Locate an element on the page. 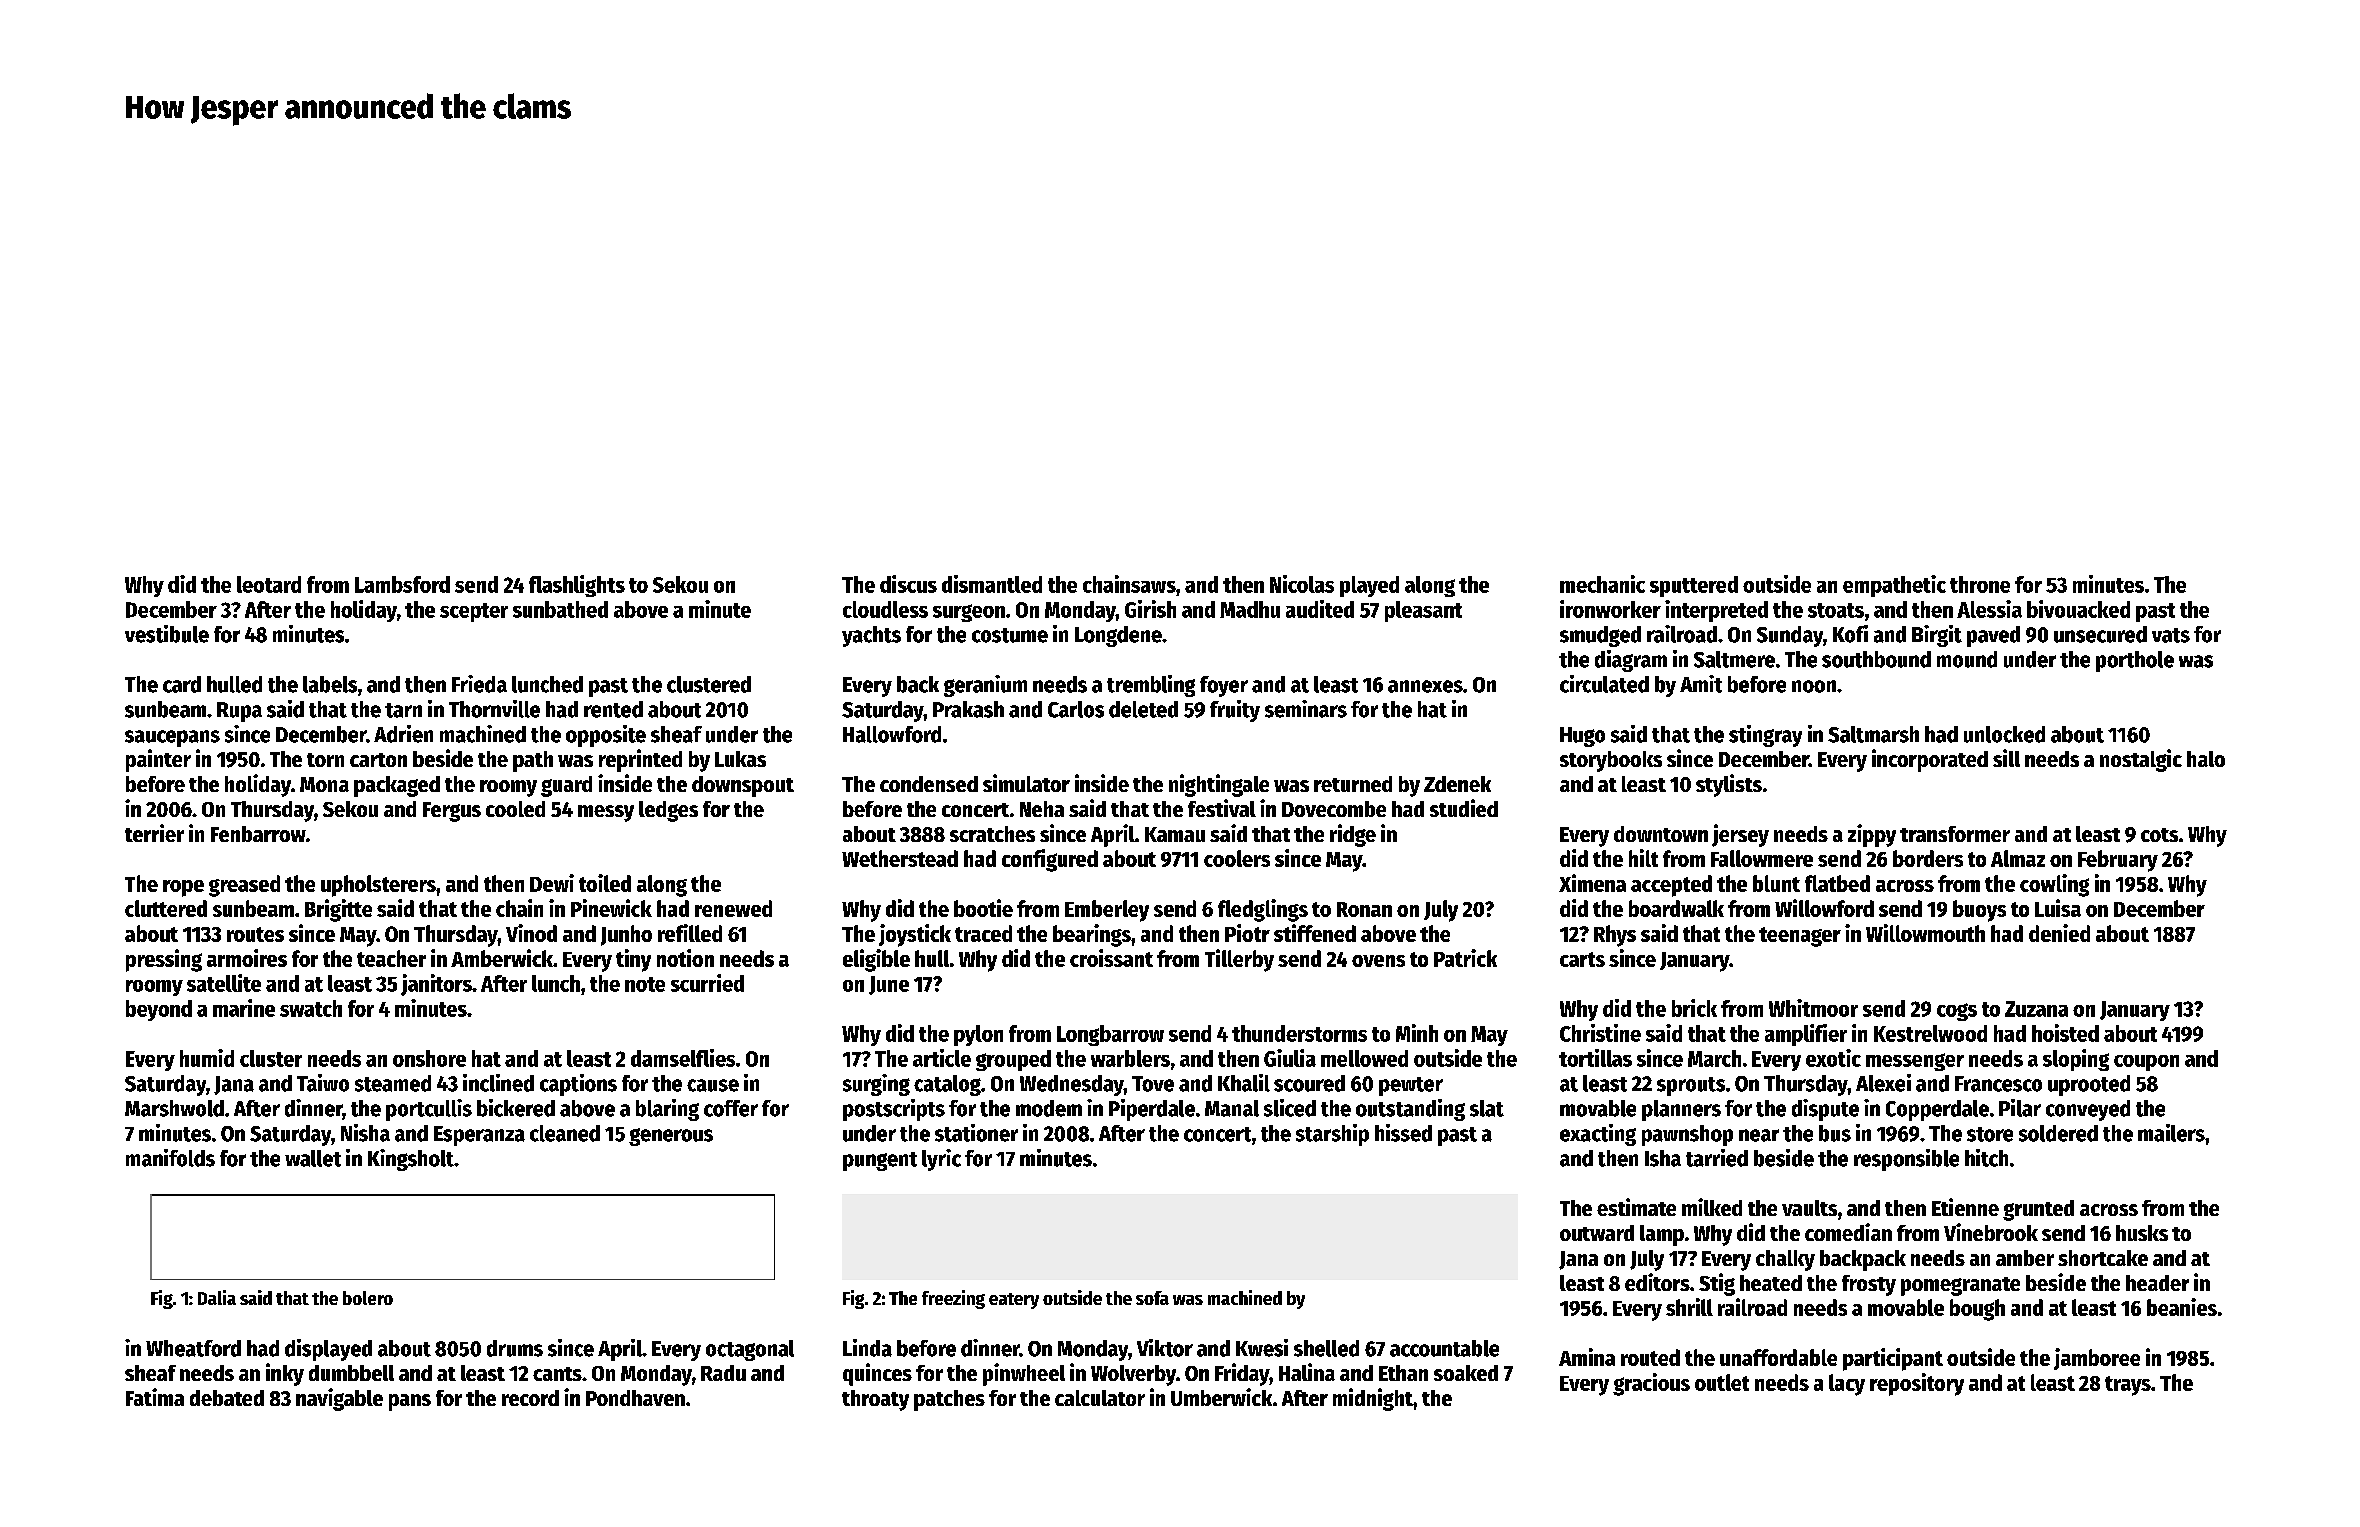 This document has height=1527, width=2360. milked is located at coordinates (1712, 1207).
